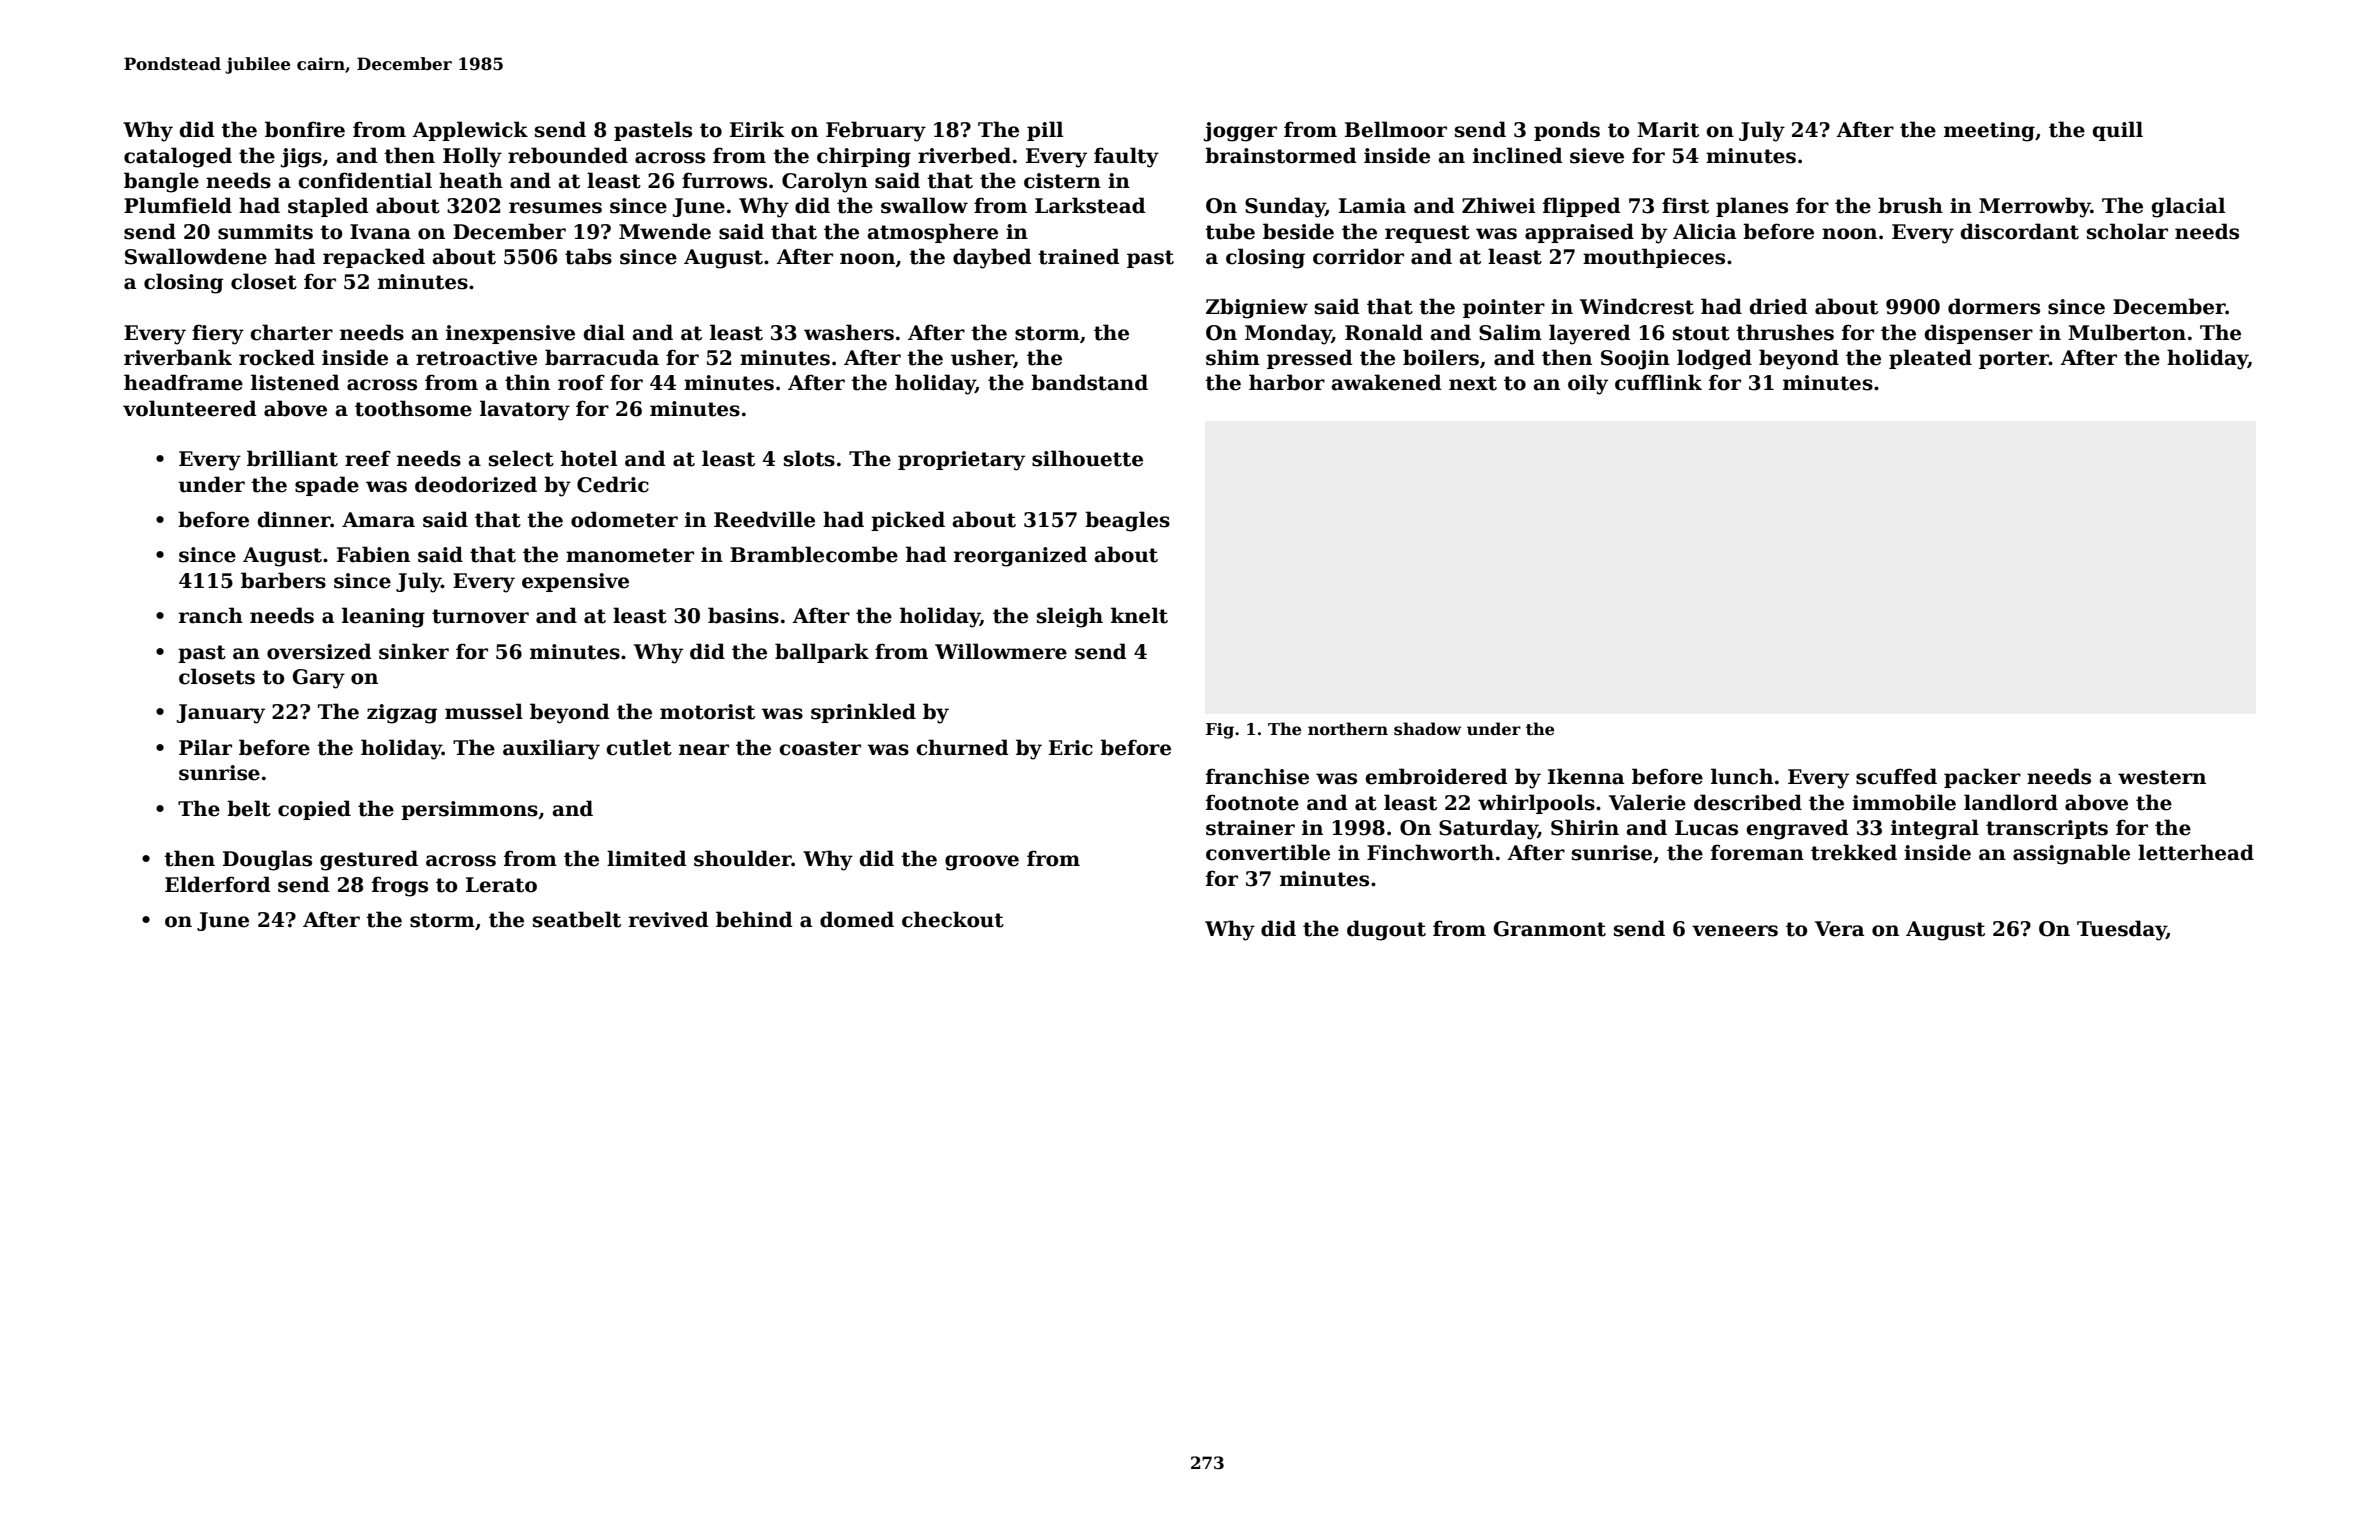  I want to click on dugout, so click(1386, 930).
